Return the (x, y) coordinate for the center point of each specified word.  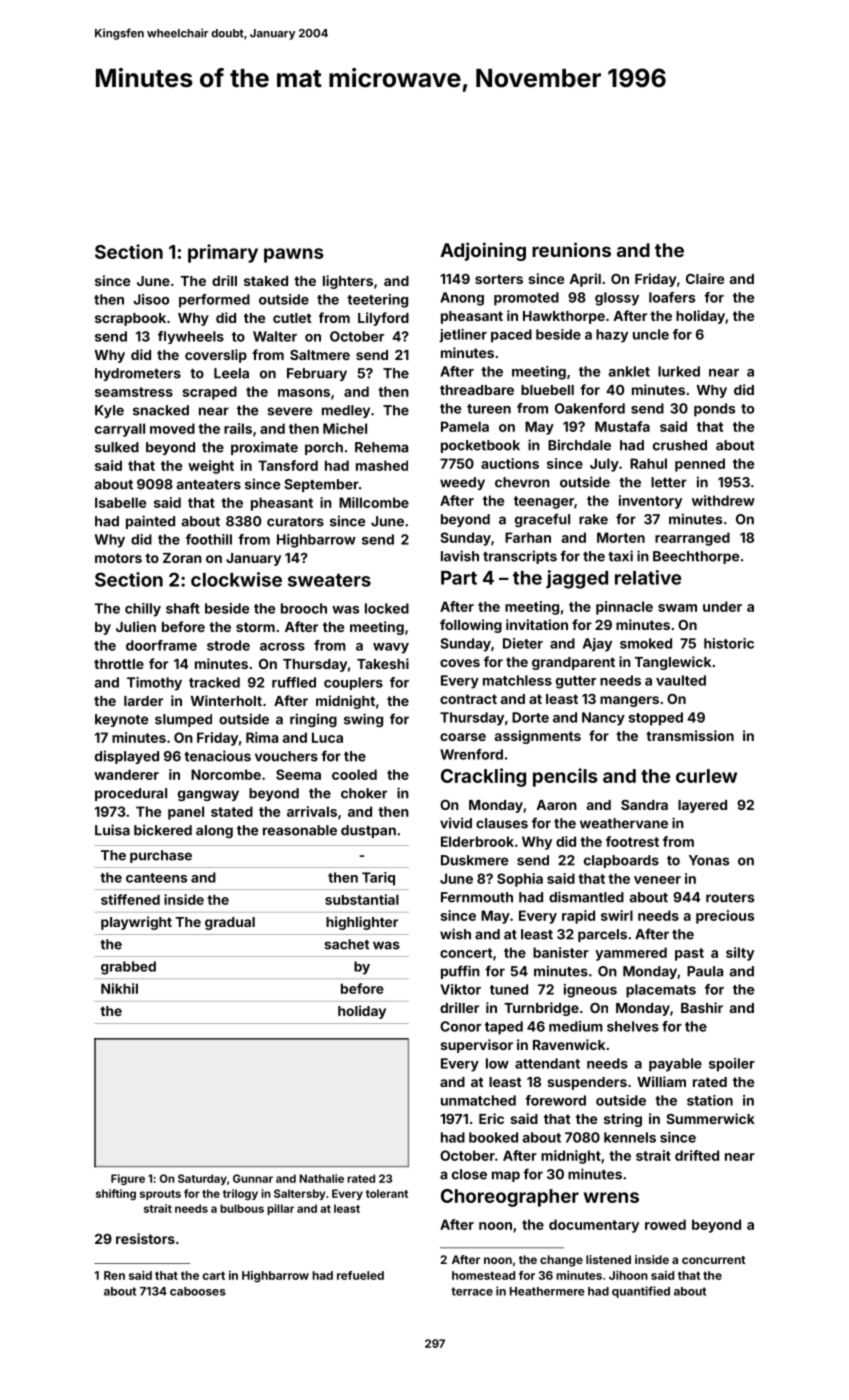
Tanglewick (673, 663)
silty (740, 954)
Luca (327, 737)
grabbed (128, 968)
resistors (145, 1238)
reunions (571, 249)
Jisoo (151, 299)
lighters (348, 282)
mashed (382, 465)
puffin (460, 972)
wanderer (126, 774)
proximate (264, 448)
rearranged (692, 539)
